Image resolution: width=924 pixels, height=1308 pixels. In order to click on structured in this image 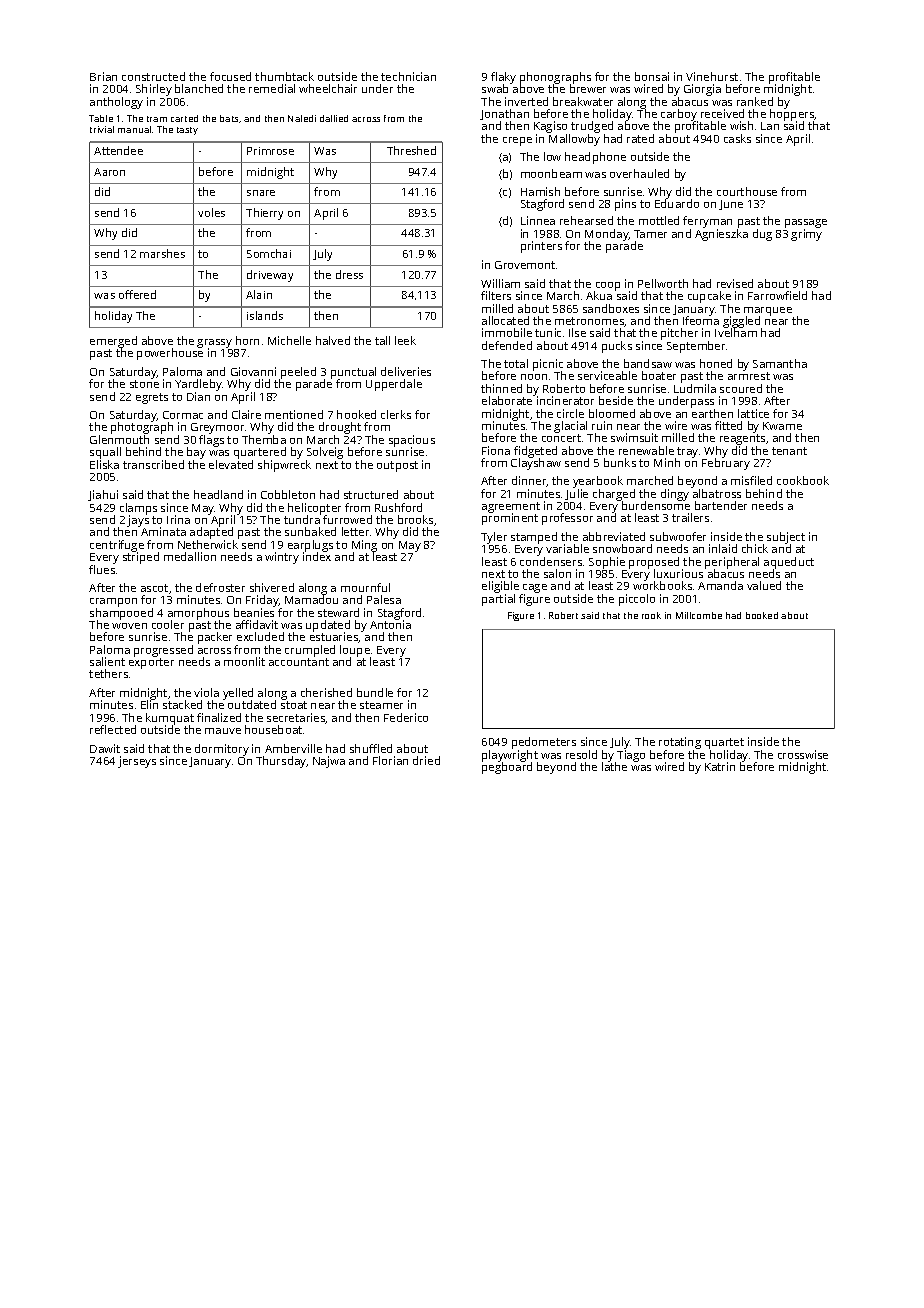, I will do `click(371, 494)`.
